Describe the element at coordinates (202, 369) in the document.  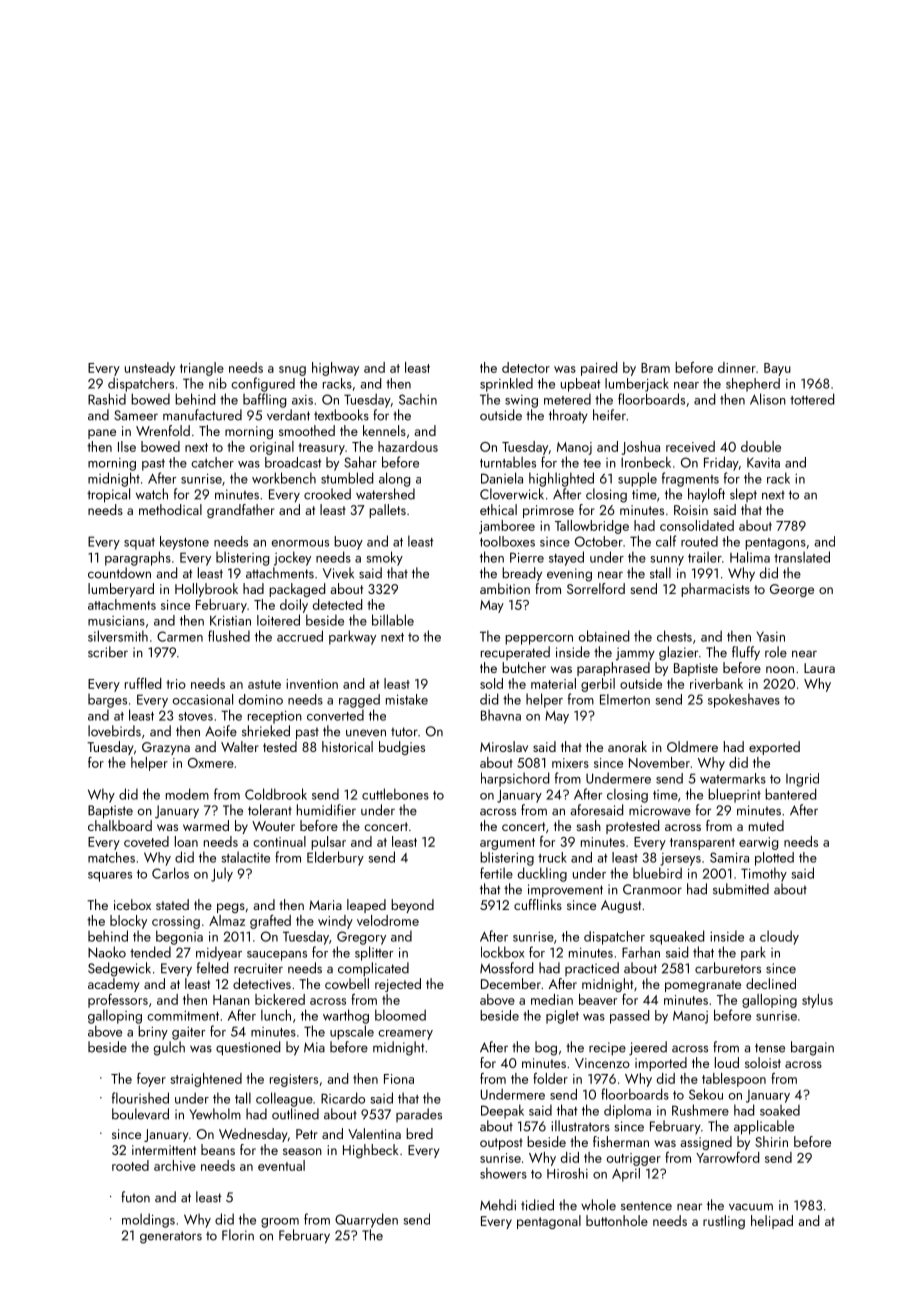
I see `triangle` at that location.
